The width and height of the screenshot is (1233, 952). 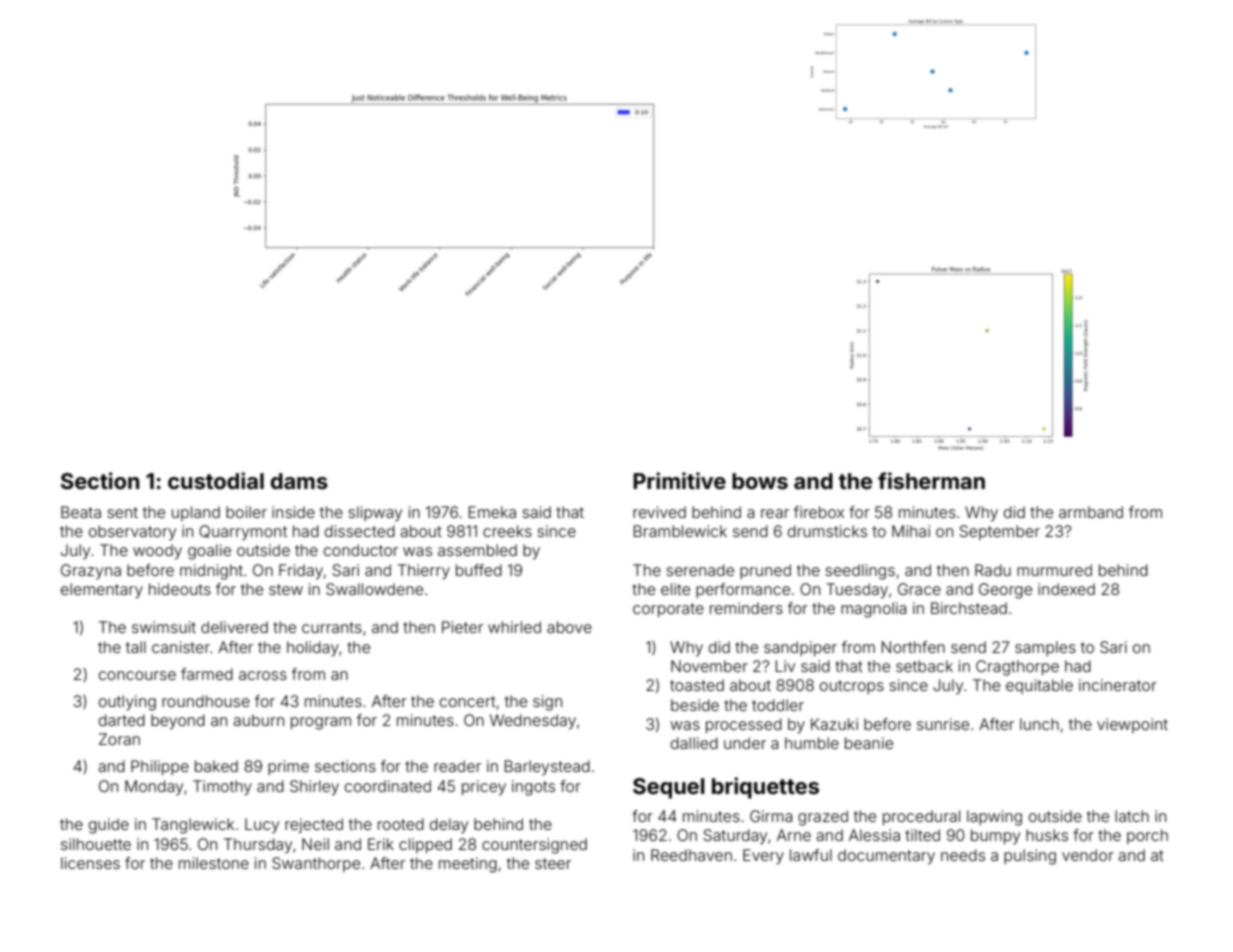 What do you see at coordinates (332, 627) in the screenshot?
I see `currants` at bounding box center [332, 627].
